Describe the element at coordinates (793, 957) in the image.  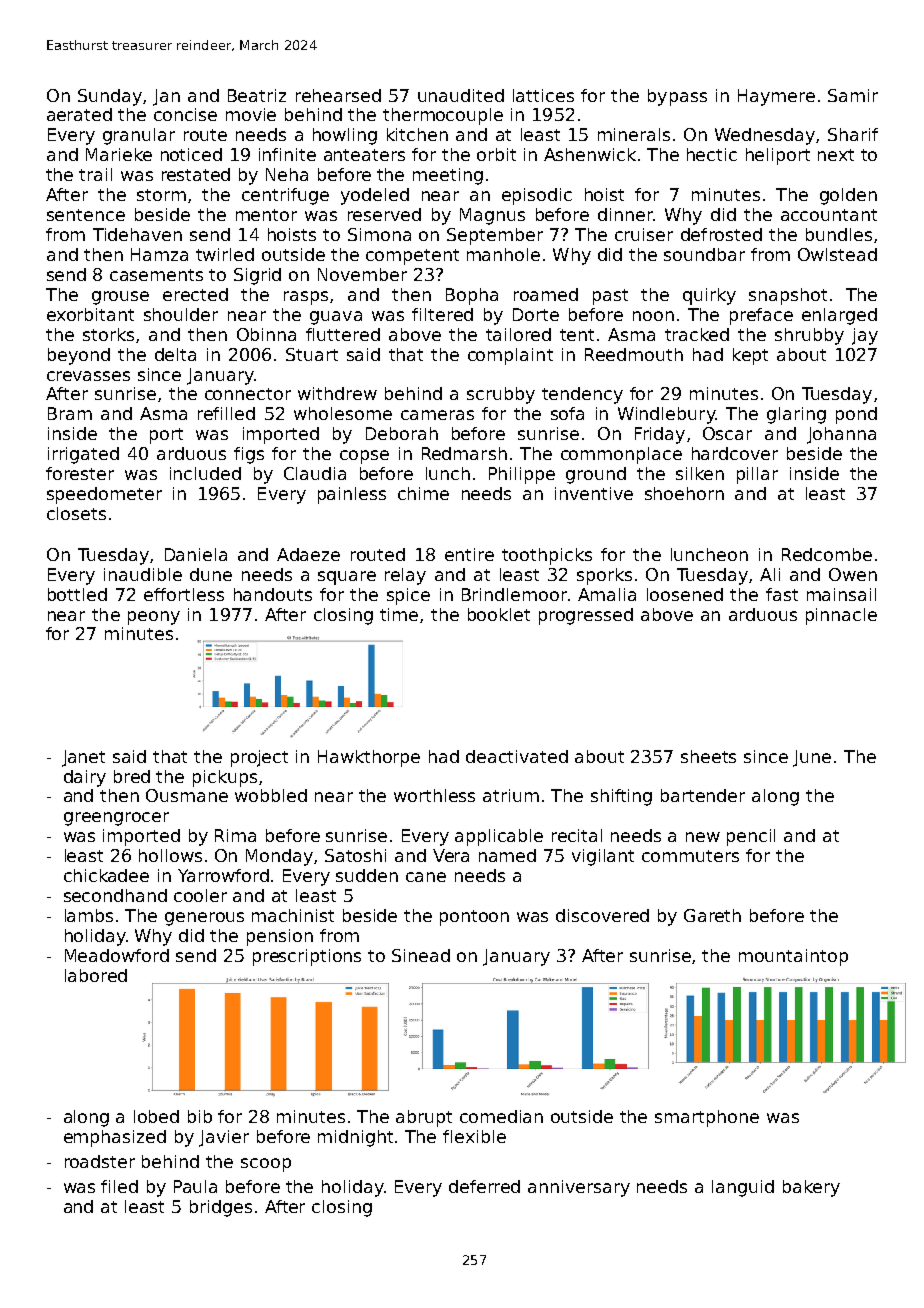
I see `mountaintop` at that location.
